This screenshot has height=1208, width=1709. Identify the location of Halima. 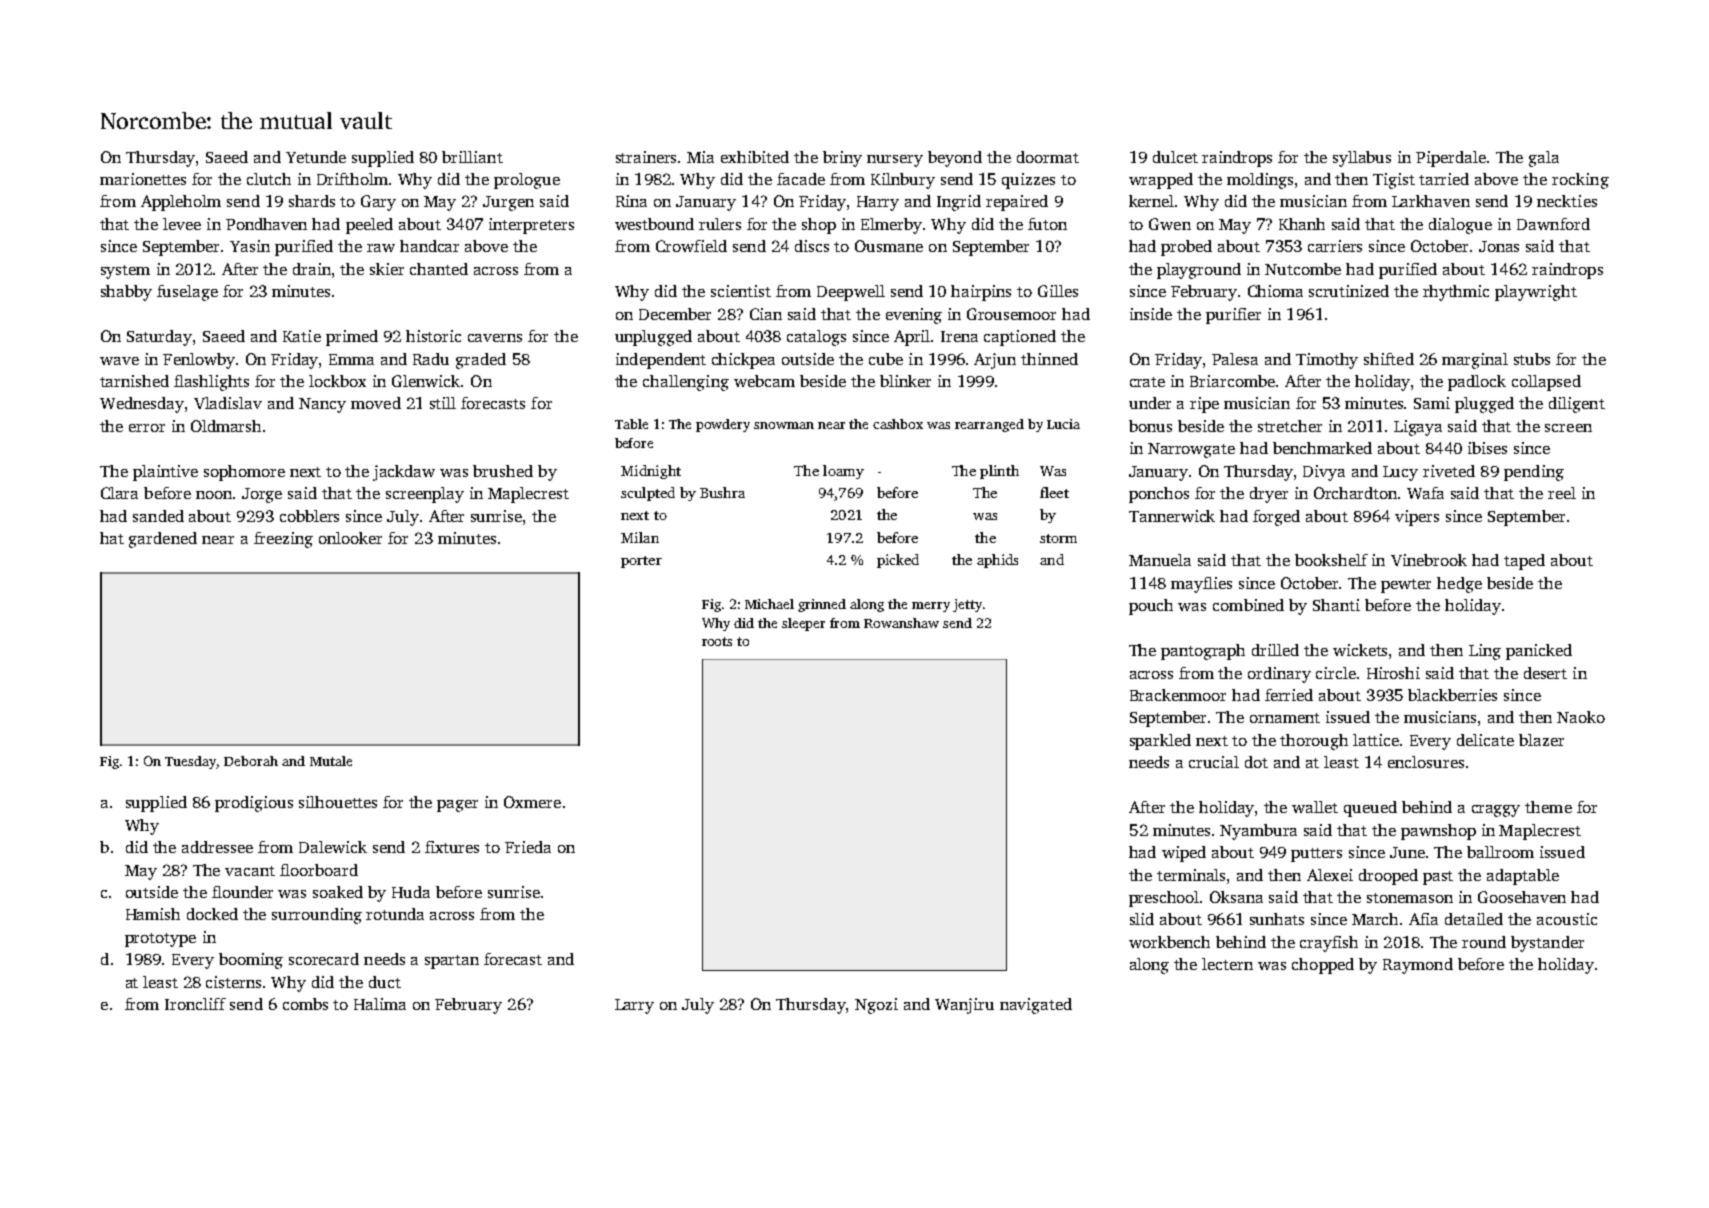
(380, 1004).
